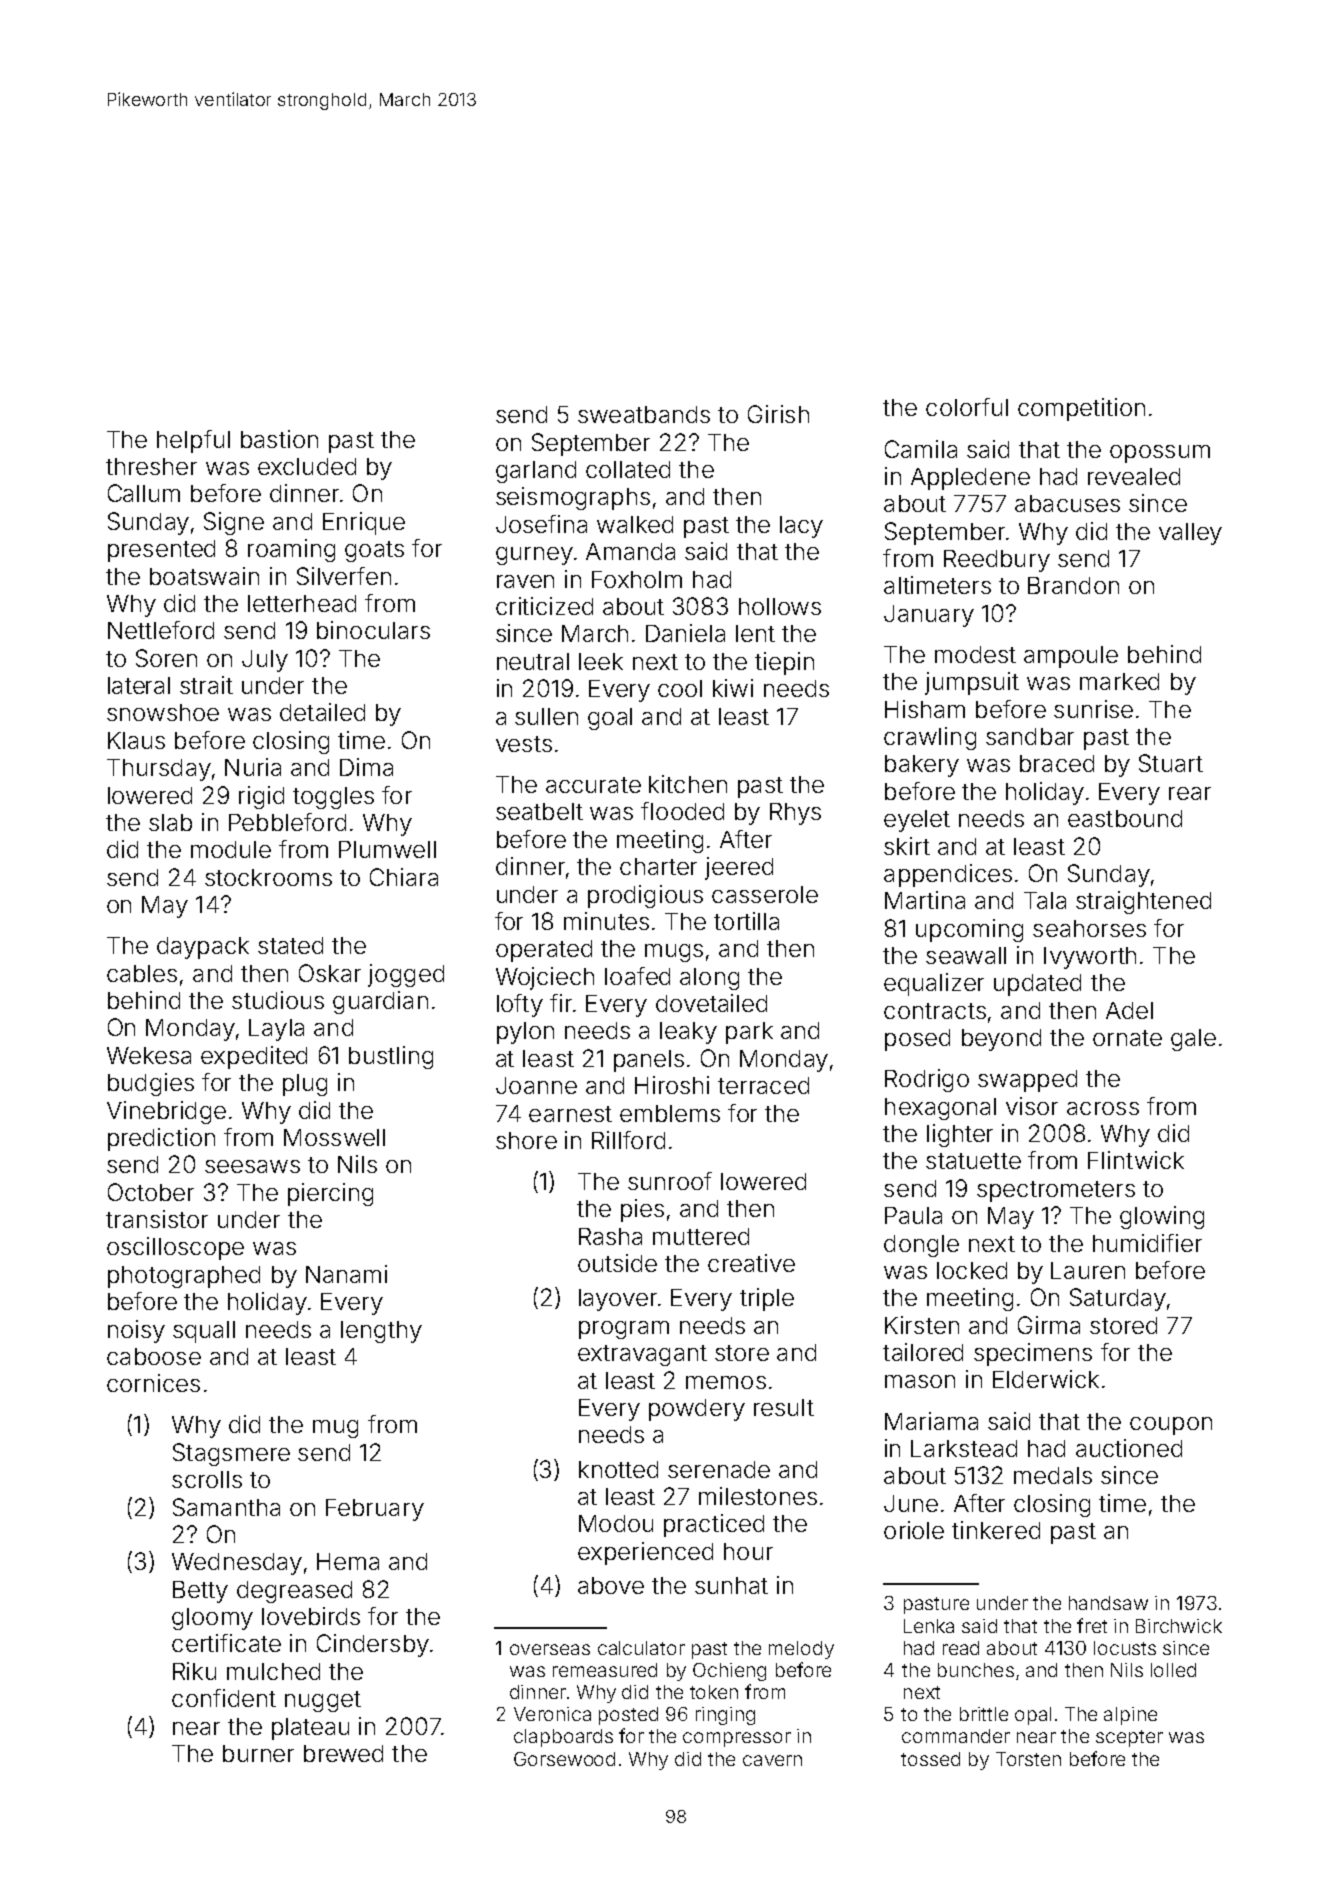 The height and width of the image is (1881, 1330). Describe the element at coordinates (644, 414) in the image. I see `sweatbands` at that location.
